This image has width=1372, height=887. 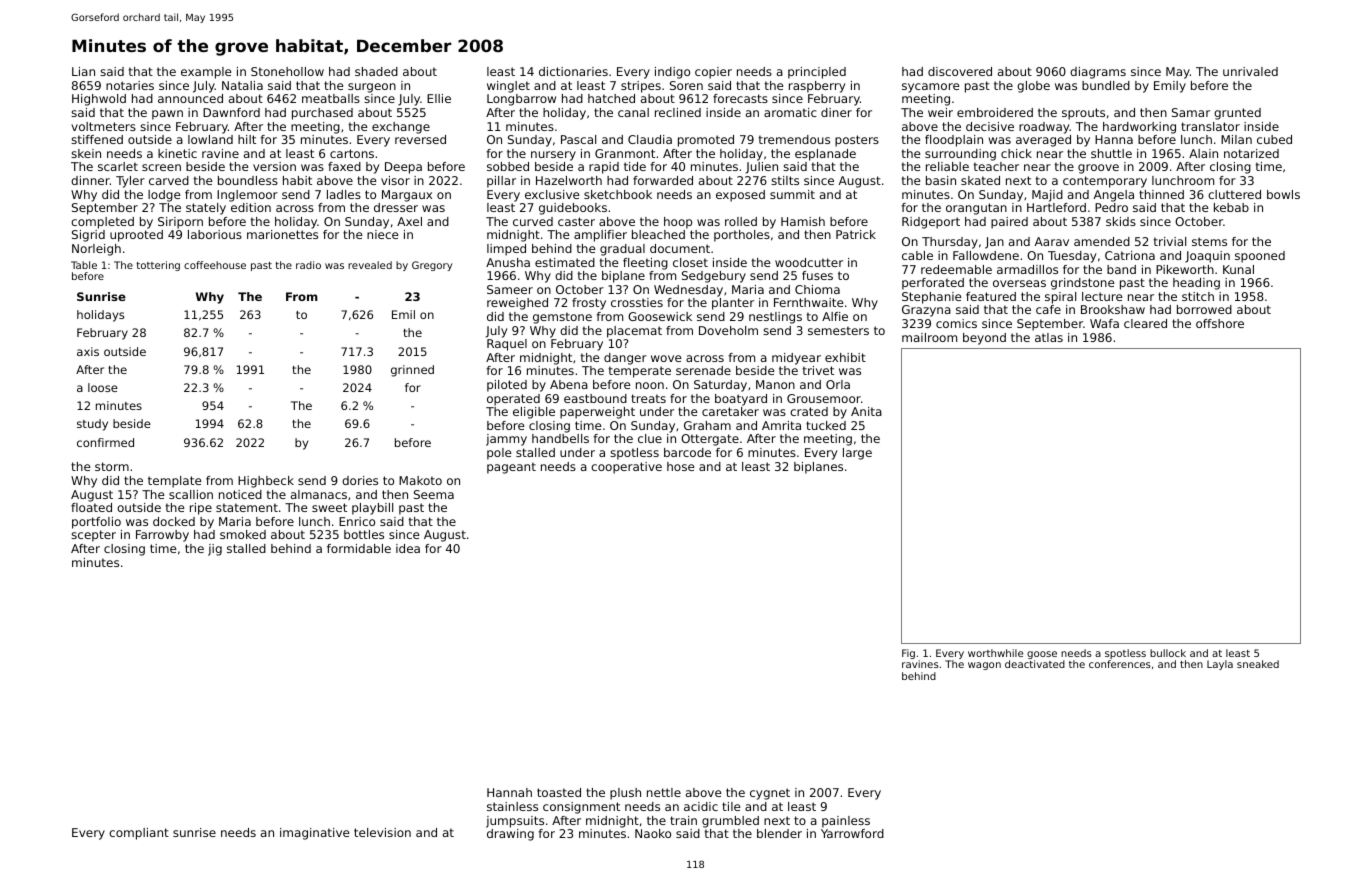 What do you see at coordinates (785, 180) in the image?
I see `stilts` at bounding box center [785, 180].
